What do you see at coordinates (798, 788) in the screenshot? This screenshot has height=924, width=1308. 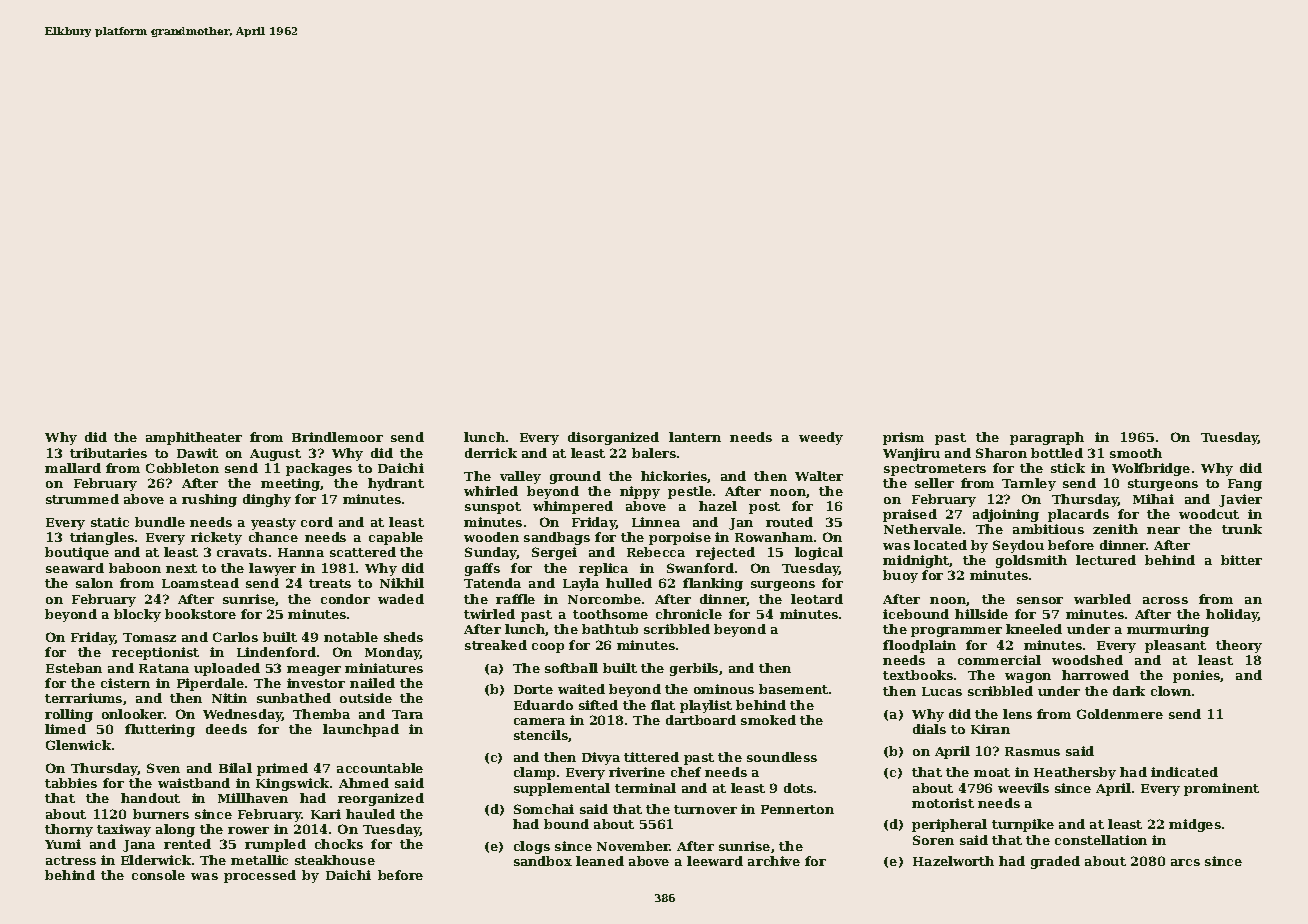 I see `dots` at bounding box center [798, 788].
